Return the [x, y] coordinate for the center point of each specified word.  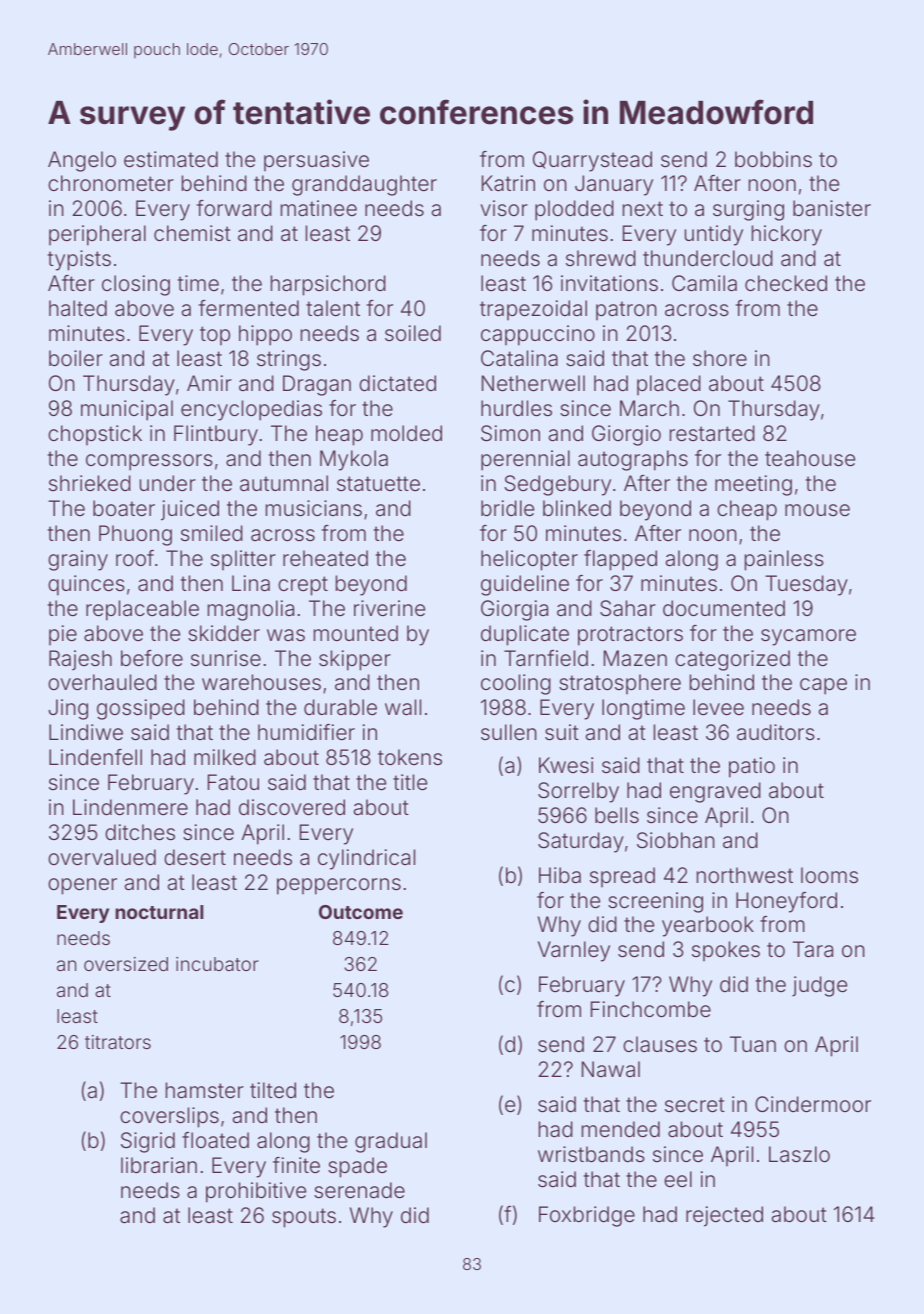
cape [823, 686]
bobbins [773, 159]
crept [303, 586]
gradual [391, 1142]
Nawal [611, 1069]
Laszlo [799, 1154]
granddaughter [364, 185]
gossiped [141, 709]
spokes [726, 951]
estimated [171, 159]
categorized [732, 660]
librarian [159, 1165]
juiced [190, 510]
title [410, 782]
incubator [217, 964]
